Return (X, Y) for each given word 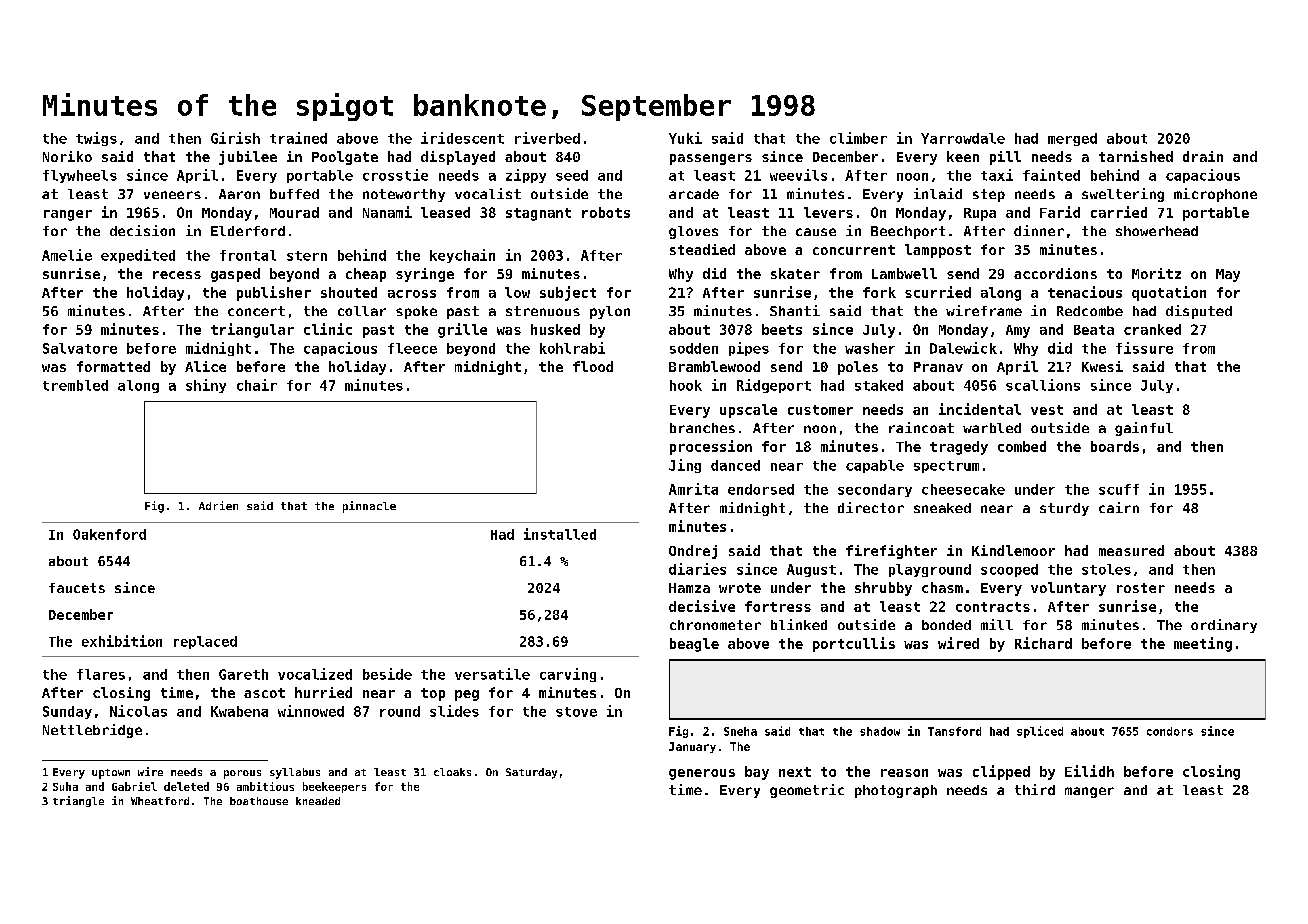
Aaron (239, 194)
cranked (1152, 329)
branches (702, 428)
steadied (702, 249)
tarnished (1136, 156)
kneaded (318, 801)
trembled (75, 385)
